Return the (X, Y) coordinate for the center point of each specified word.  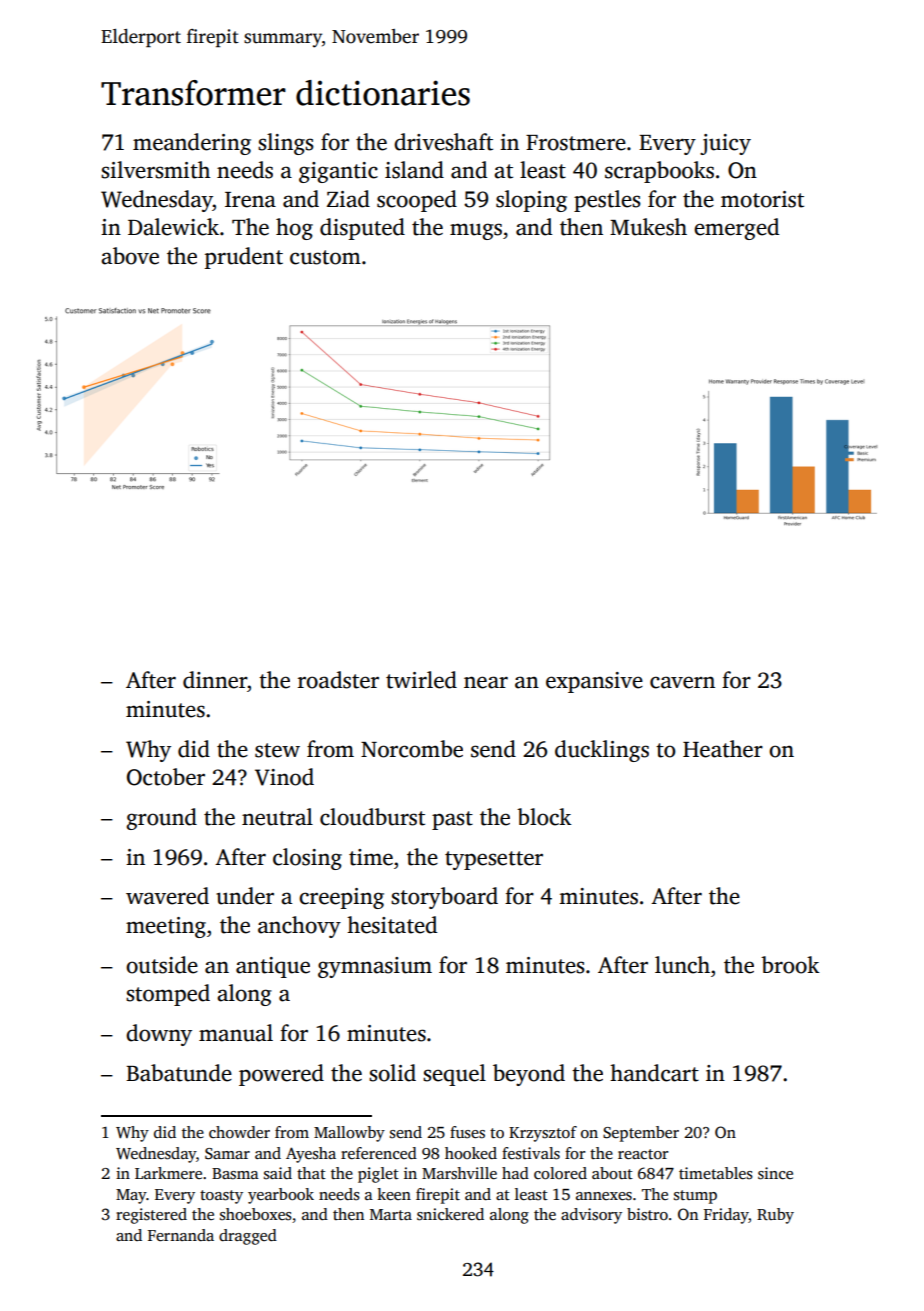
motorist (762, 199)
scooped (417, 201)
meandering (192, 144)
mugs (476, 231)
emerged (736, 229)
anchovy (299, 927)
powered (281, 1075)
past (452, 820)
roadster (338, 680)
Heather (723, 749)
